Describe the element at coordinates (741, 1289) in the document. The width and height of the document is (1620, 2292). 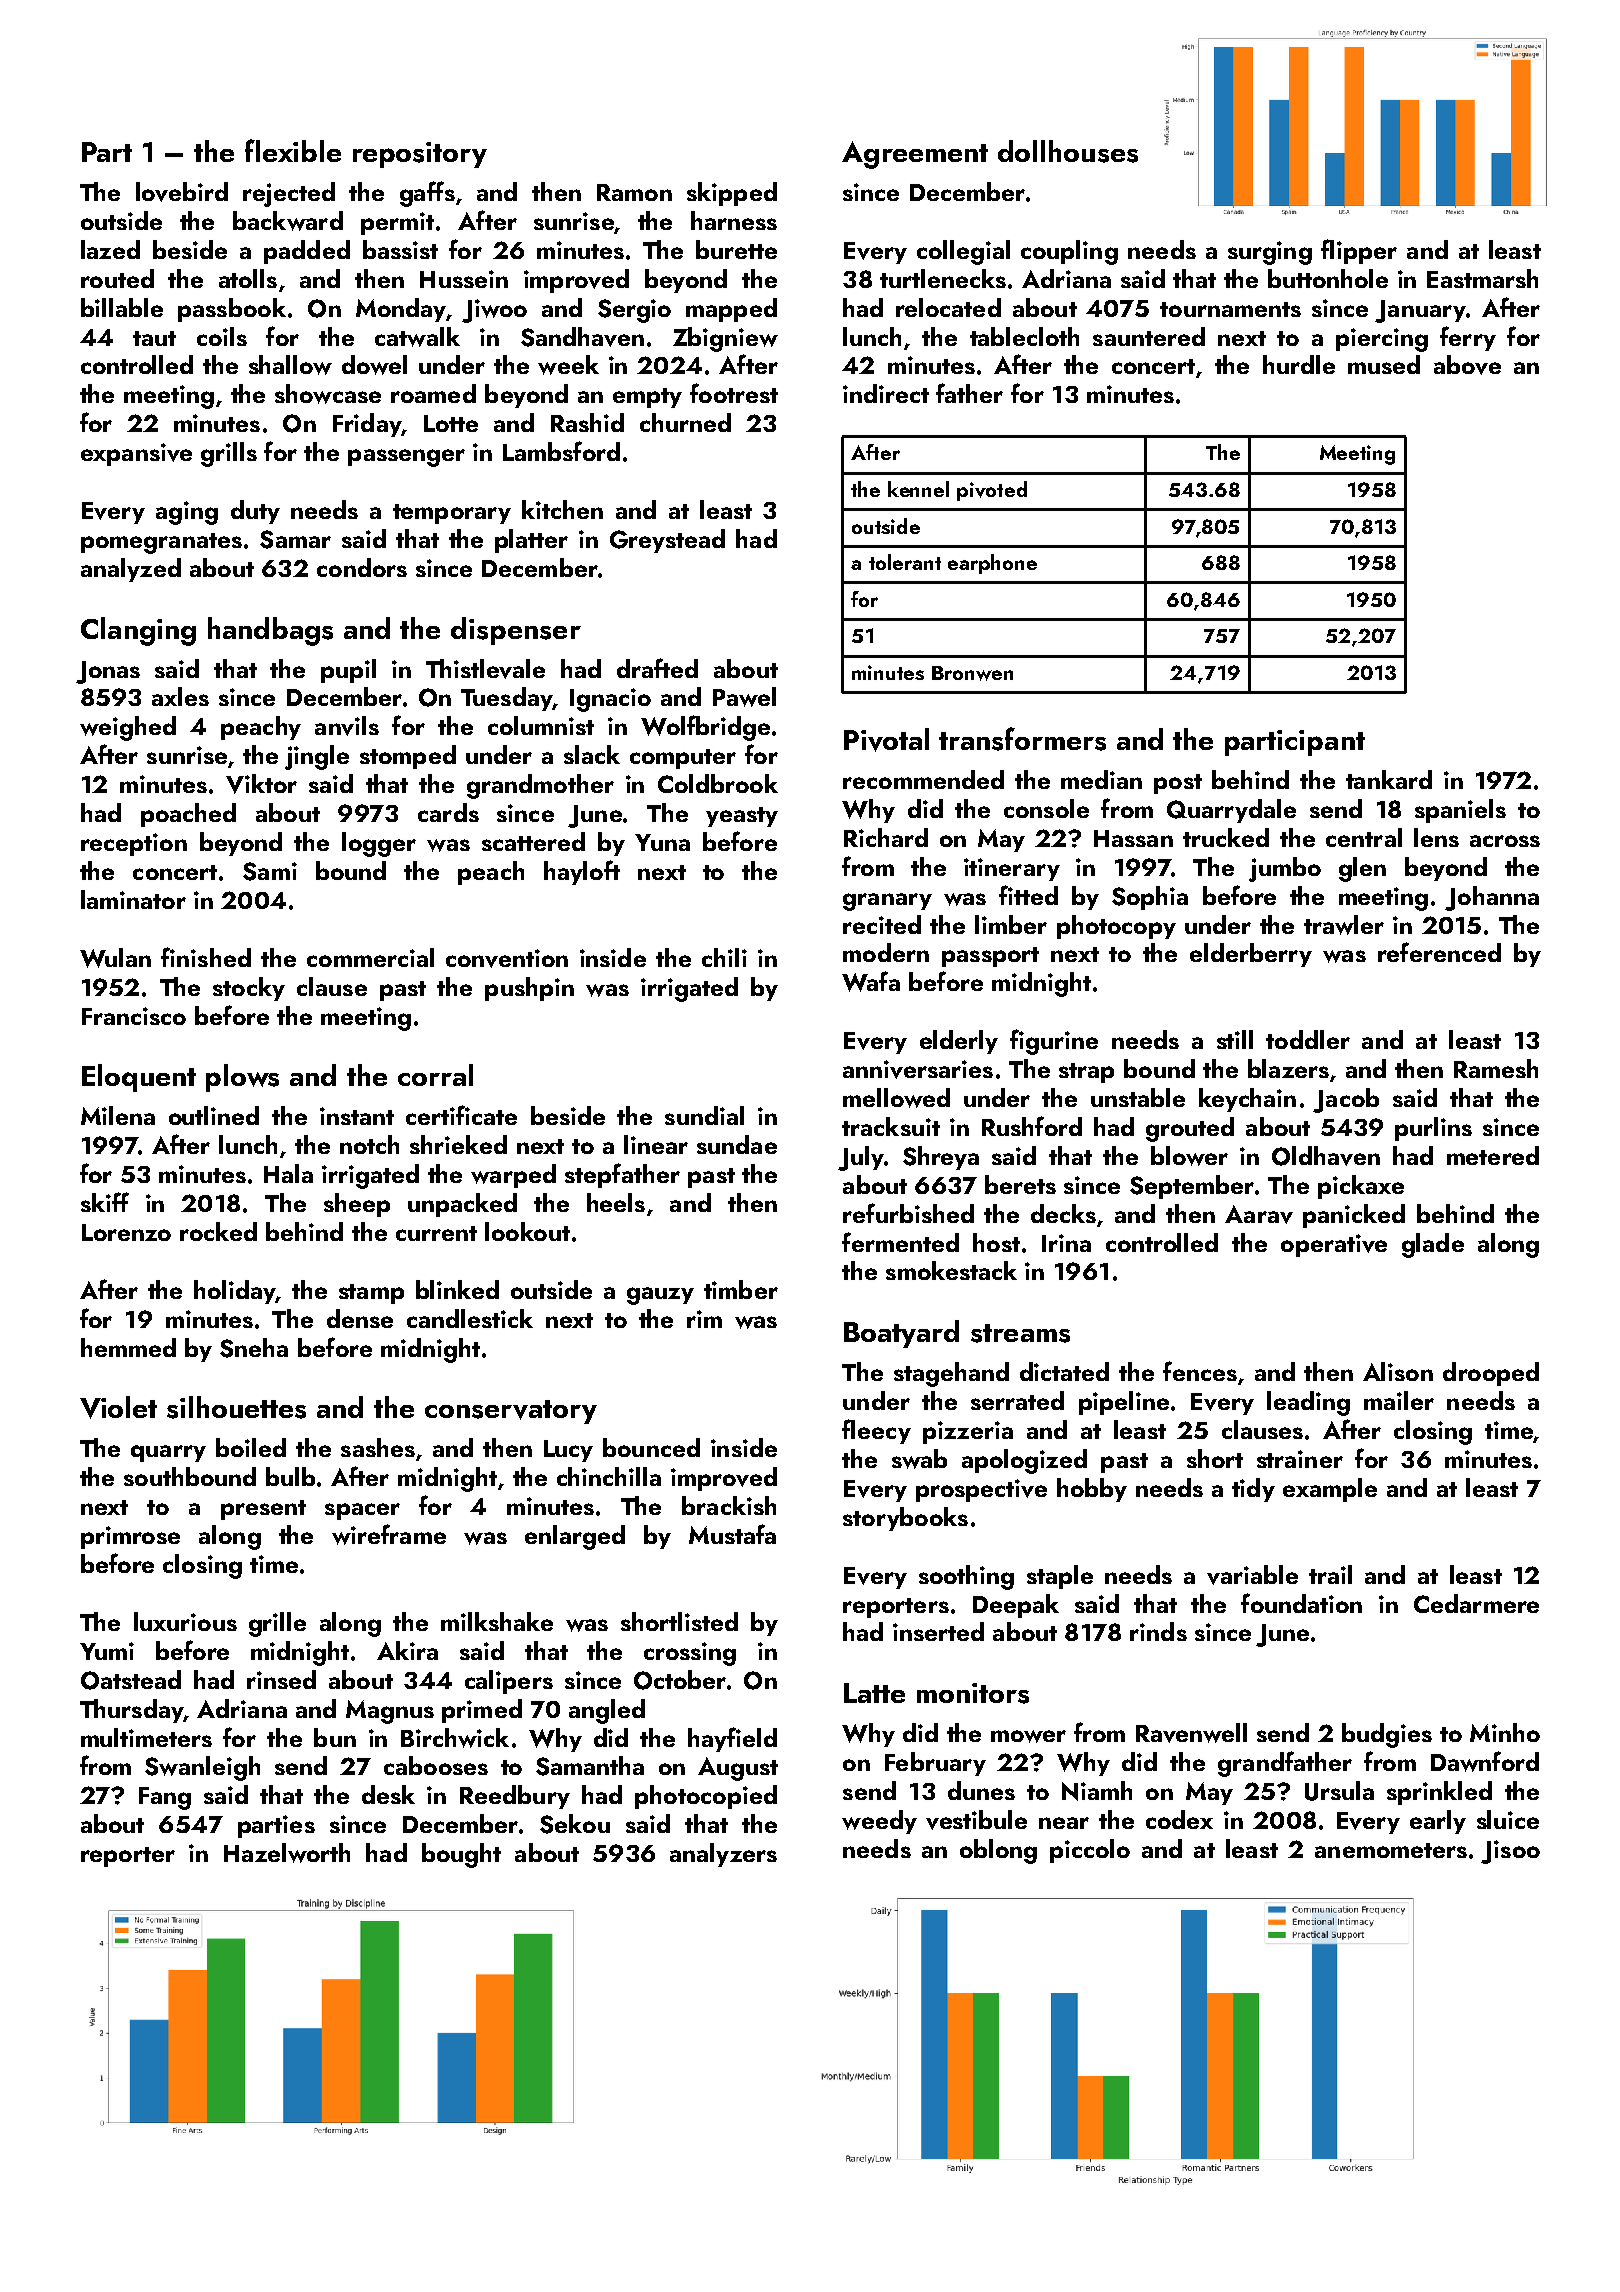
I see `timber` at that location.
